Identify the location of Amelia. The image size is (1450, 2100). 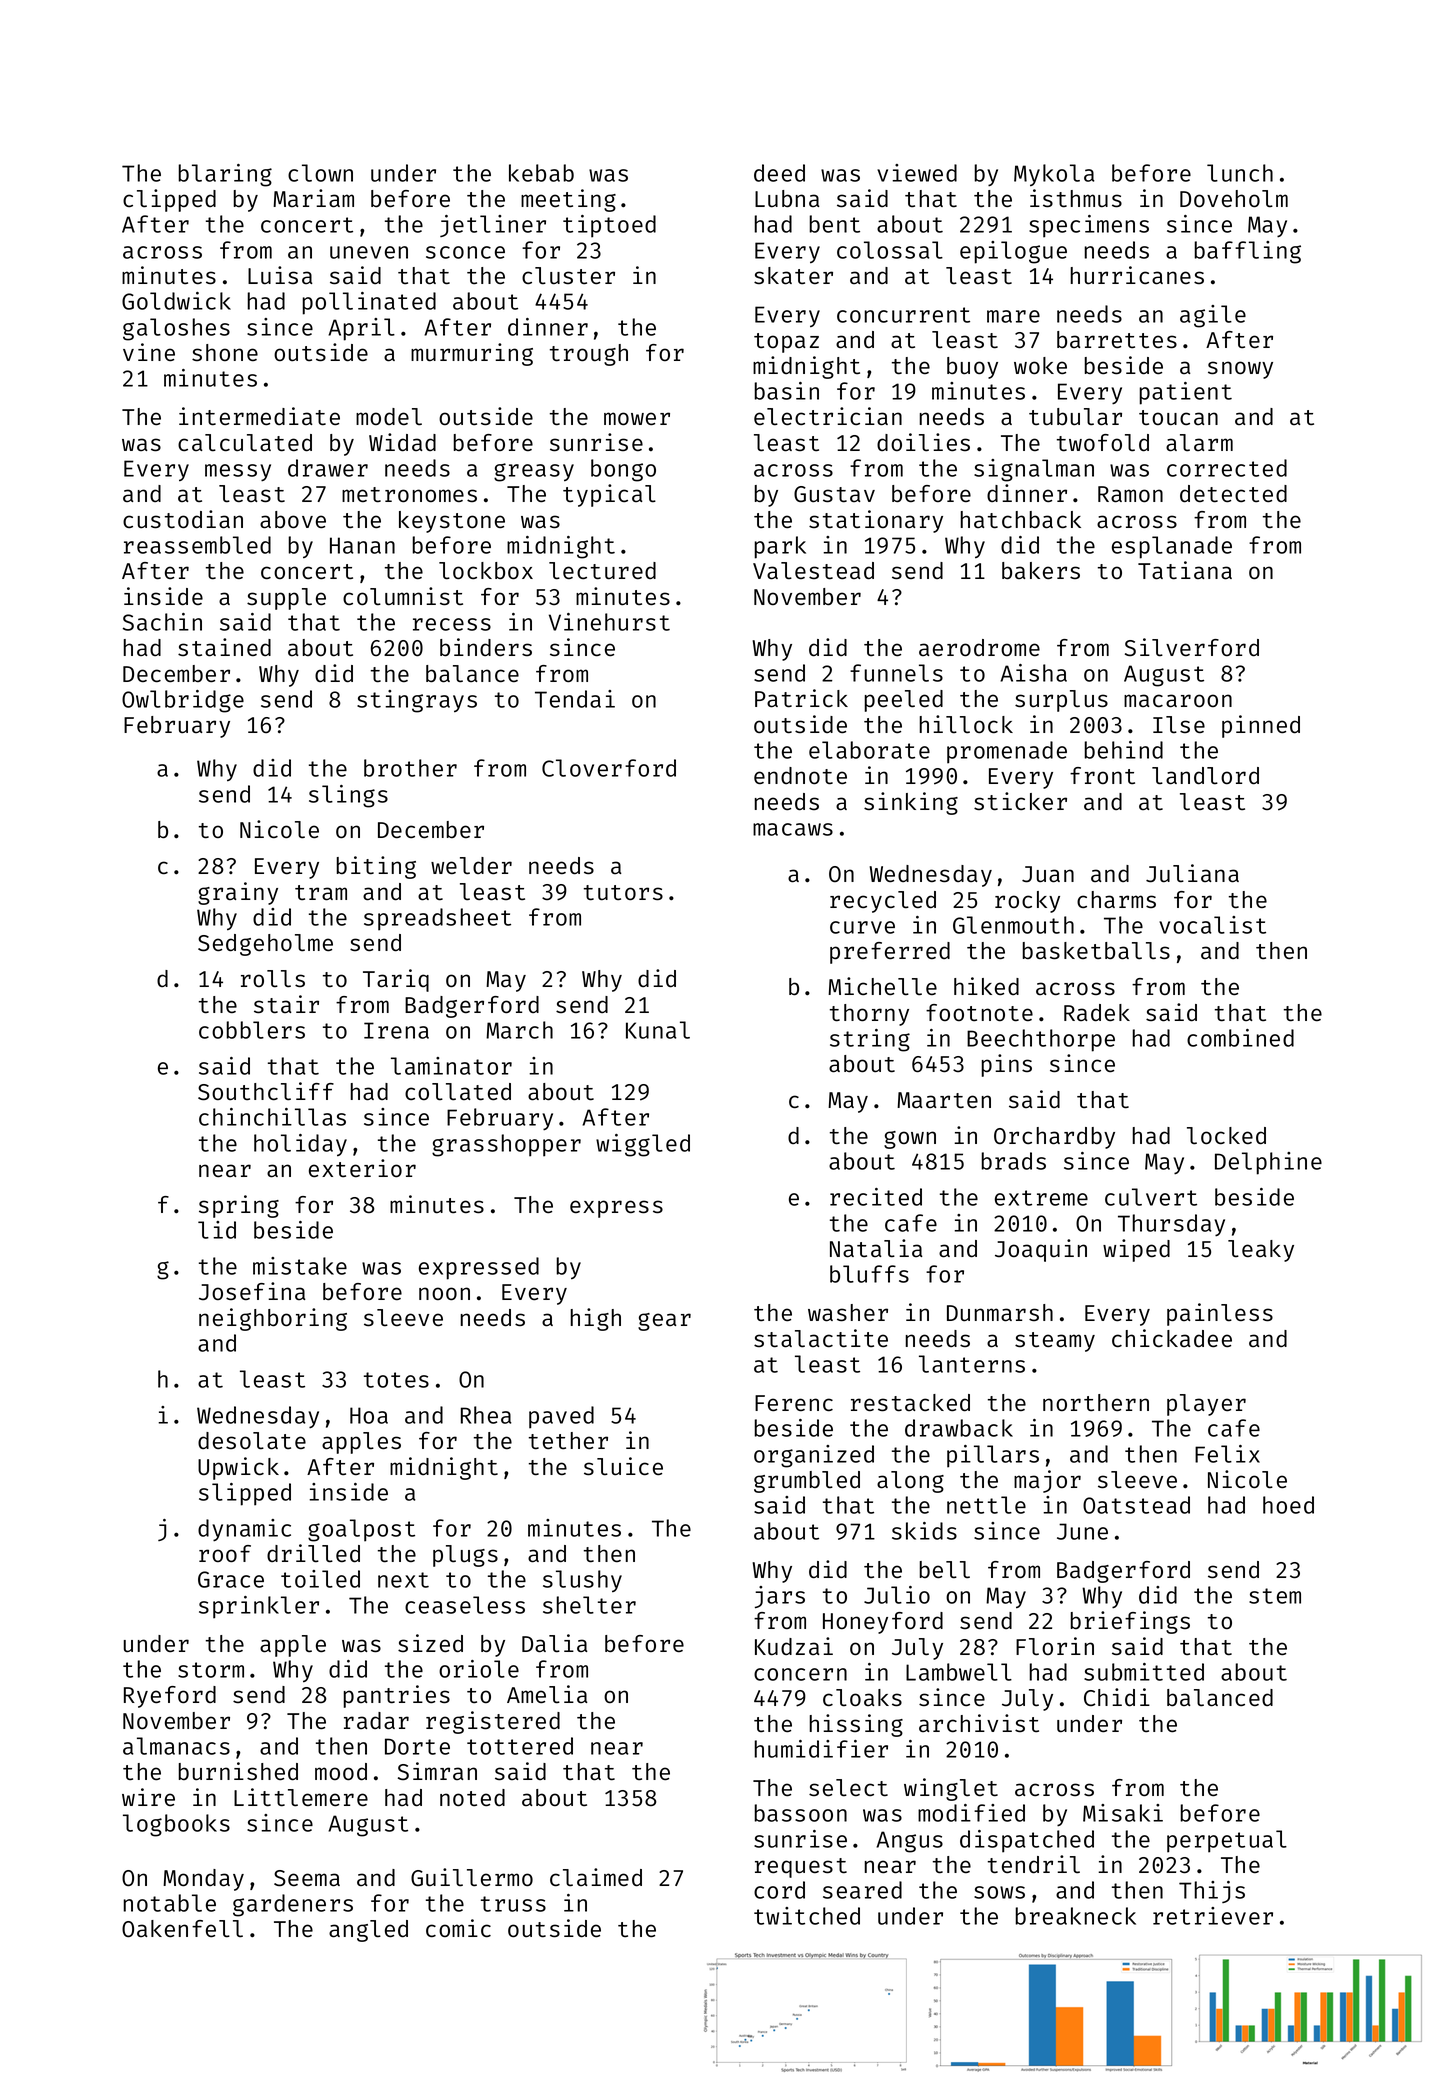
(547, 1694).
